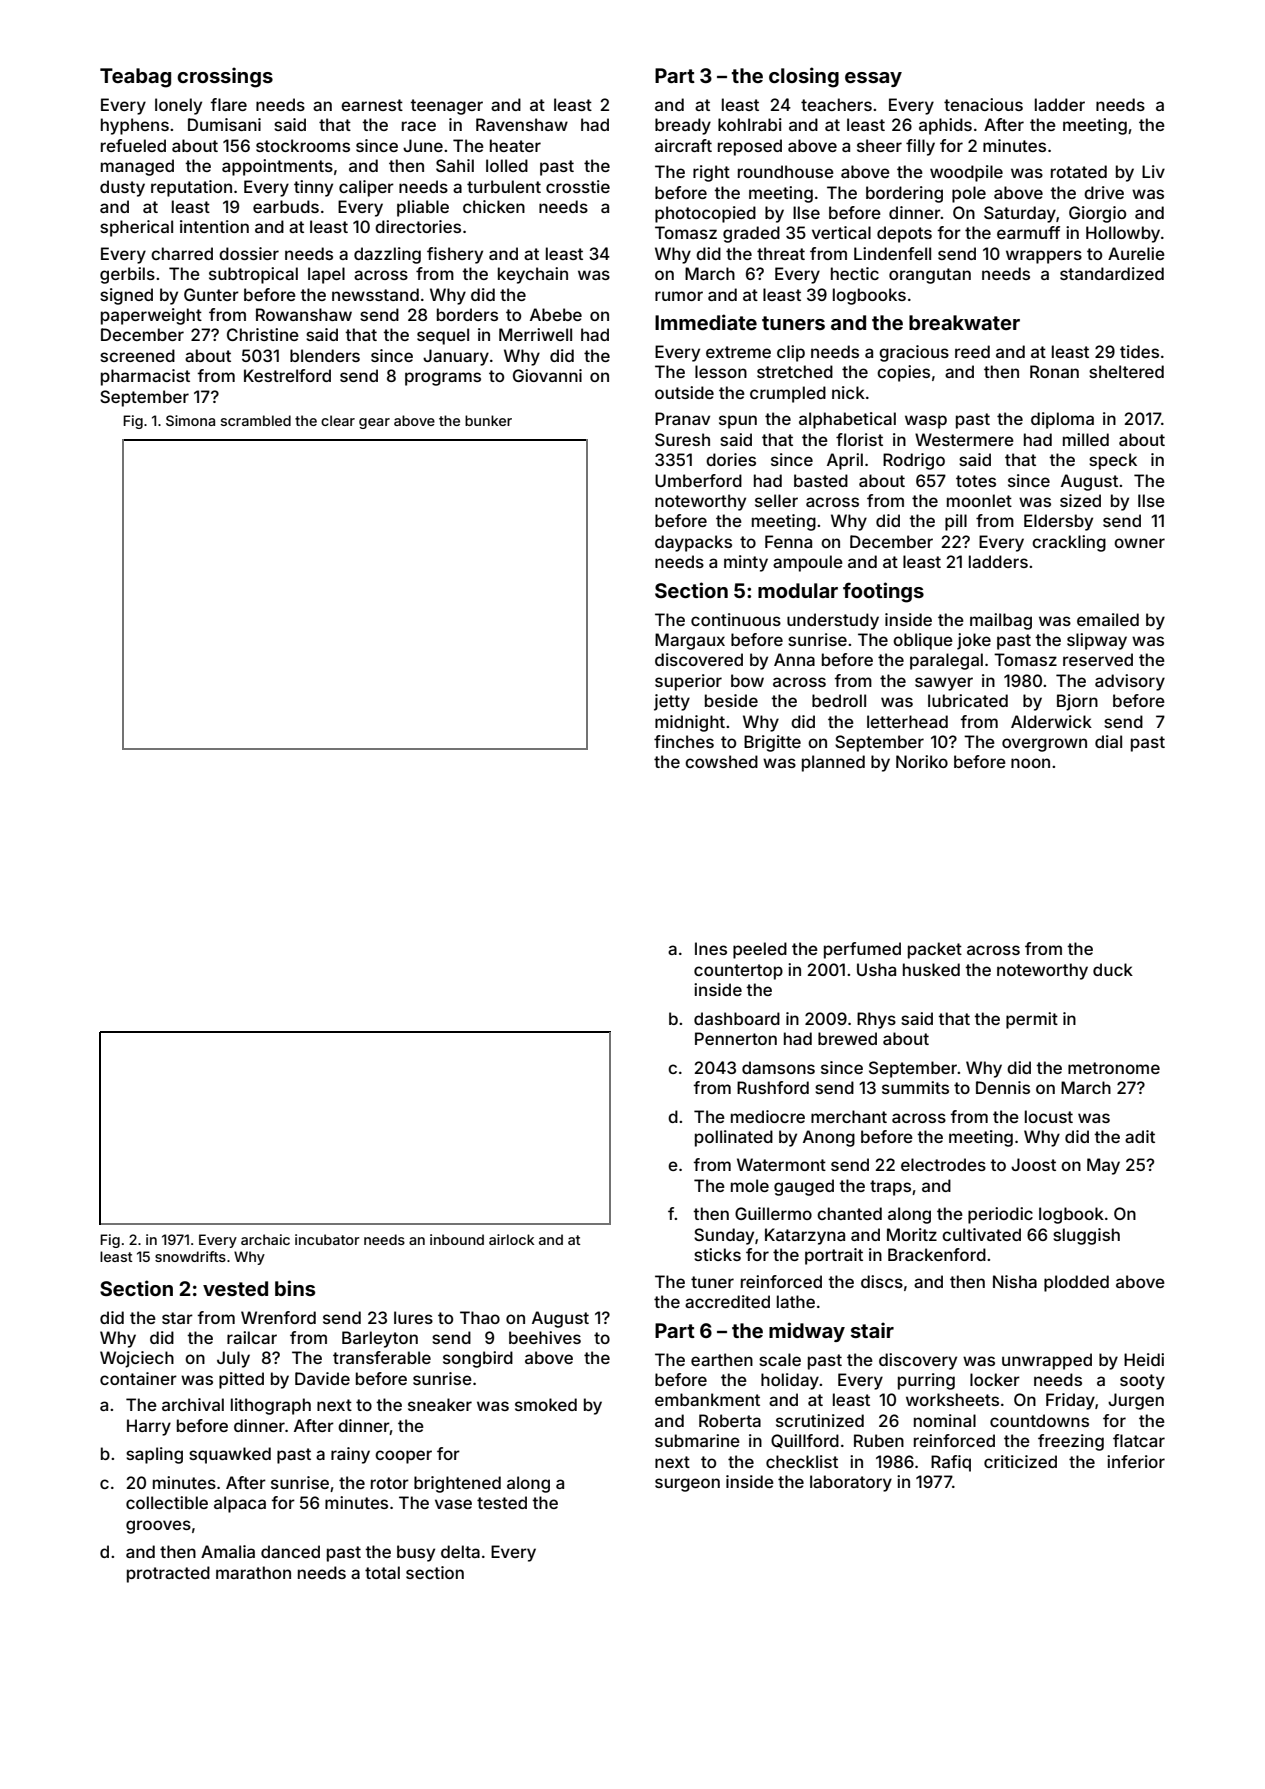  I want to click on Aurelie, so click(1136, 253).
